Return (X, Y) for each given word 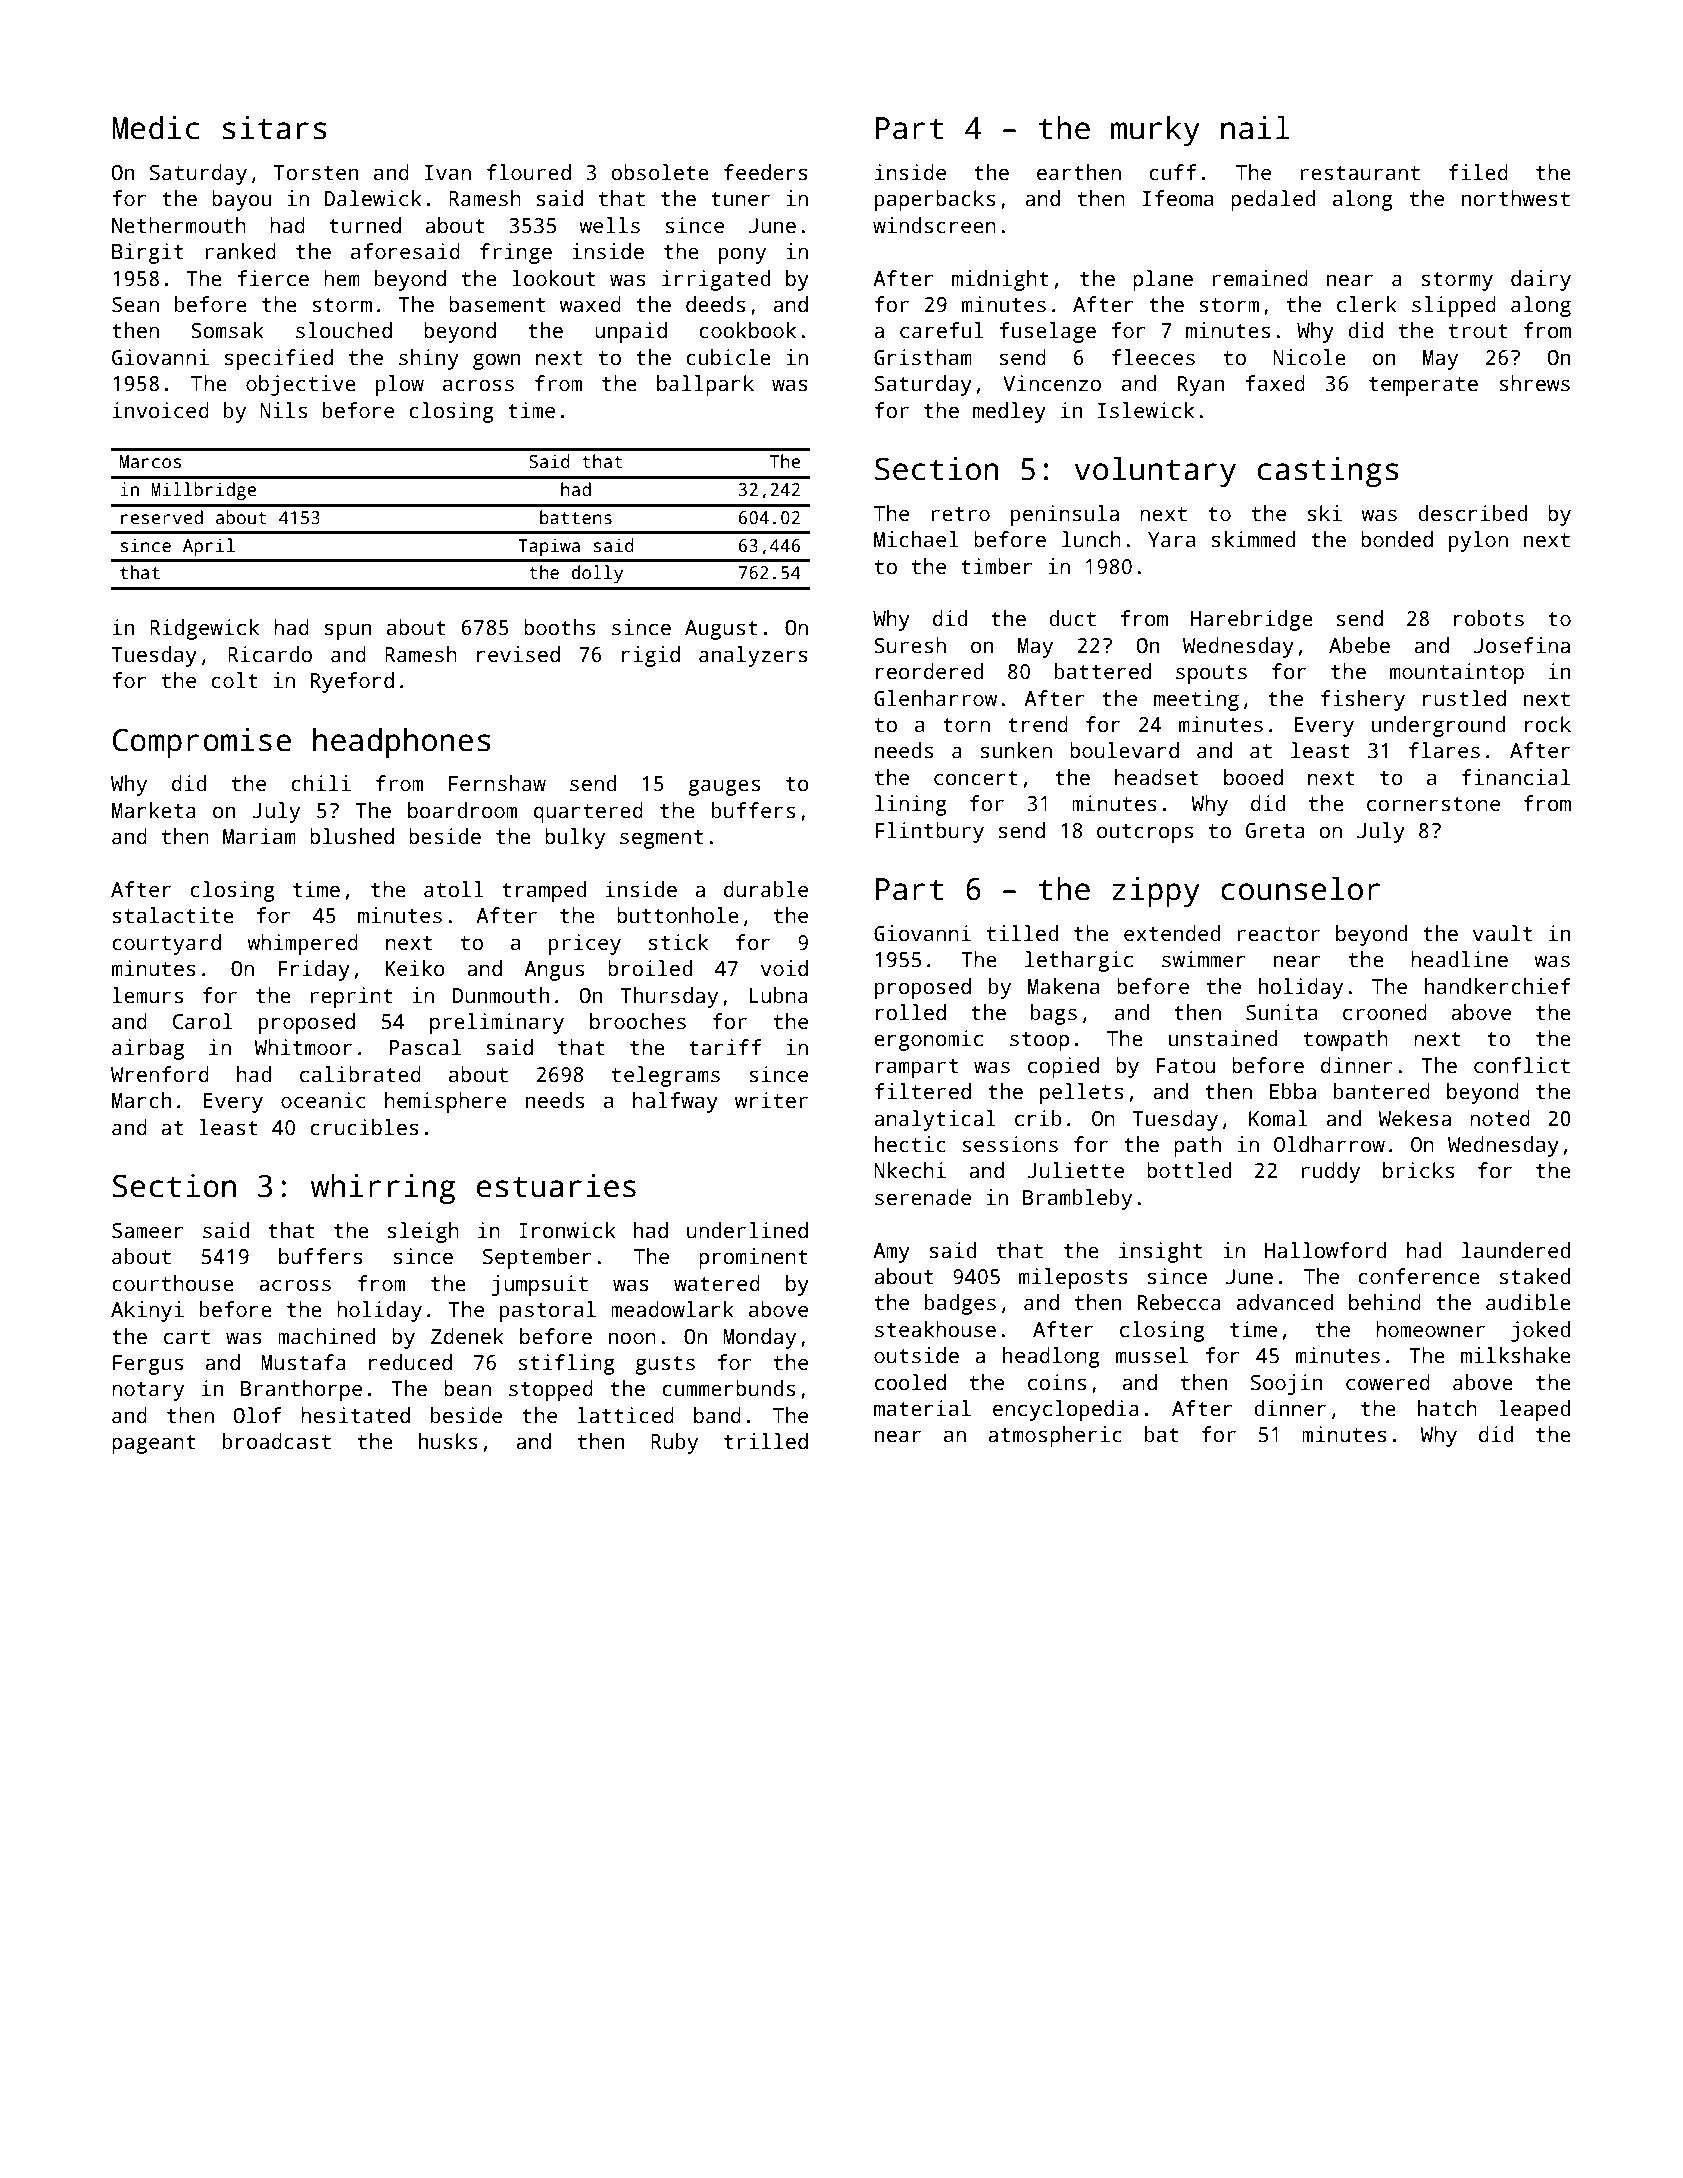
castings (1328, 472)
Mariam (259, 836)
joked (1540, 1331)
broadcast (277, 1441)
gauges (724, 787)
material (922, 1408)
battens (576, 517)
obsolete (660, 172)
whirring (383, 1189)
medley (1009, 412)
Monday (759, 1338)
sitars (275, 128)
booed (1253, 777)
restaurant (1360, 173)
